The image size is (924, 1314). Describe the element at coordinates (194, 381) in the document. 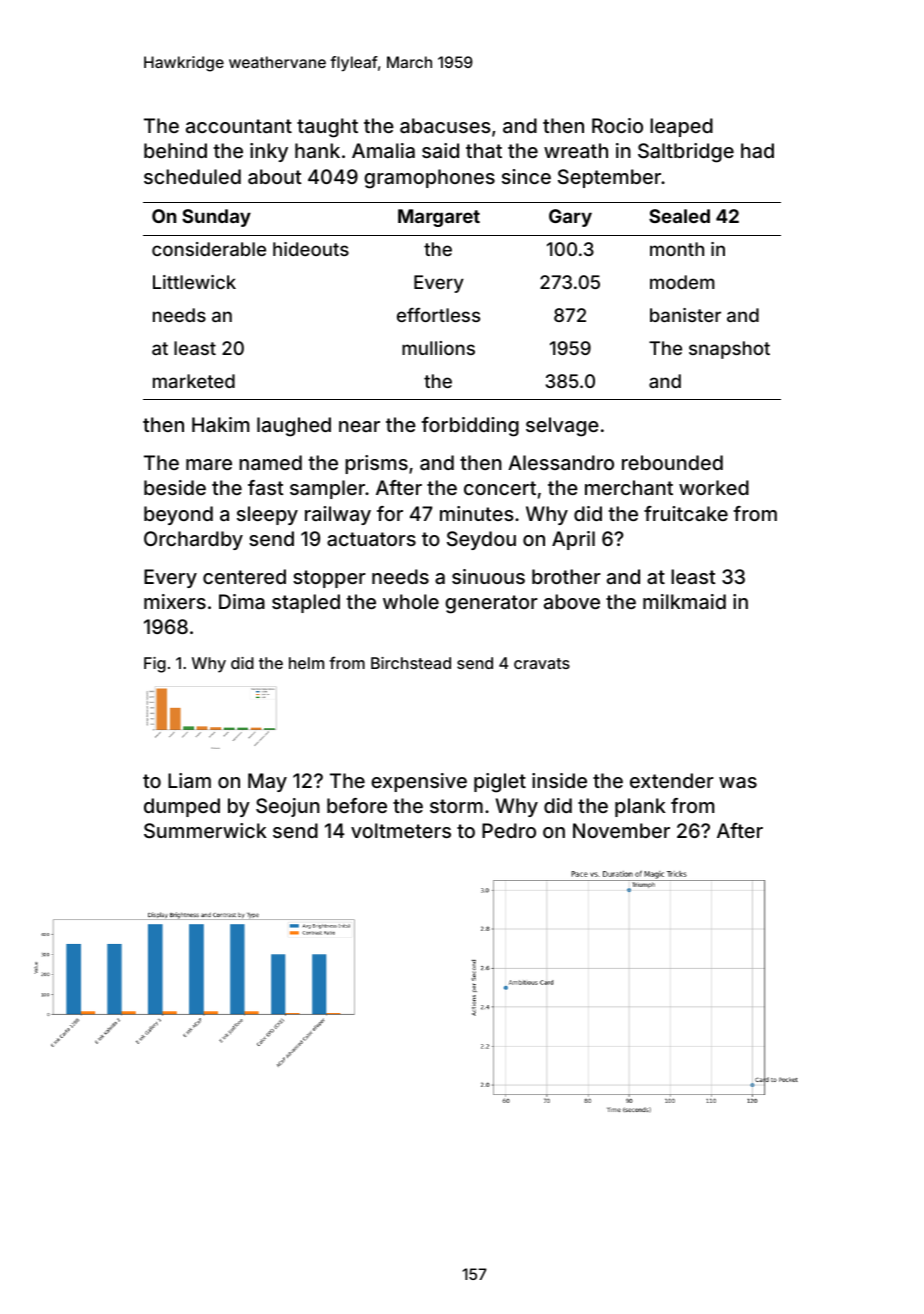

I see `marketed` at that location.
